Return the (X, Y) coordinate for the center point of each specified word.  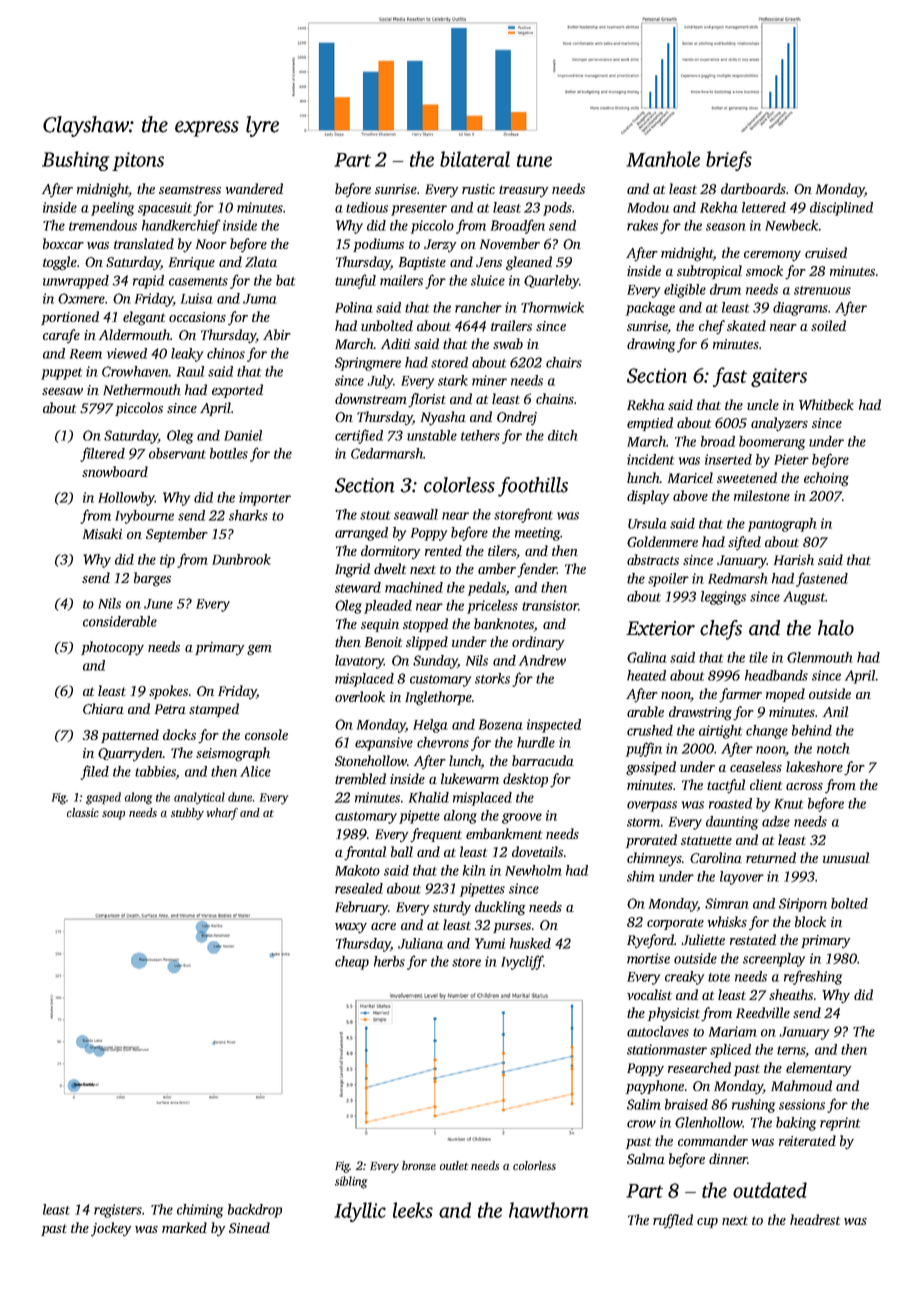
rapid (148, 282)
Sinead (249, 1227)
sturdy (452, 908)
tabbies (155, 771)
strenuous (822, 290)
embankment (504, 833)
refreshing (813, 977)
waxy (351, 928)
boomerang (772, 443)
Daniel (243, 435)
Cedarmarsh (387, 453)
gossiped (651, 768)
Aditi (395, 343)
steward (358, 587)
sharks (248, 515)
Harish (794, 559)
